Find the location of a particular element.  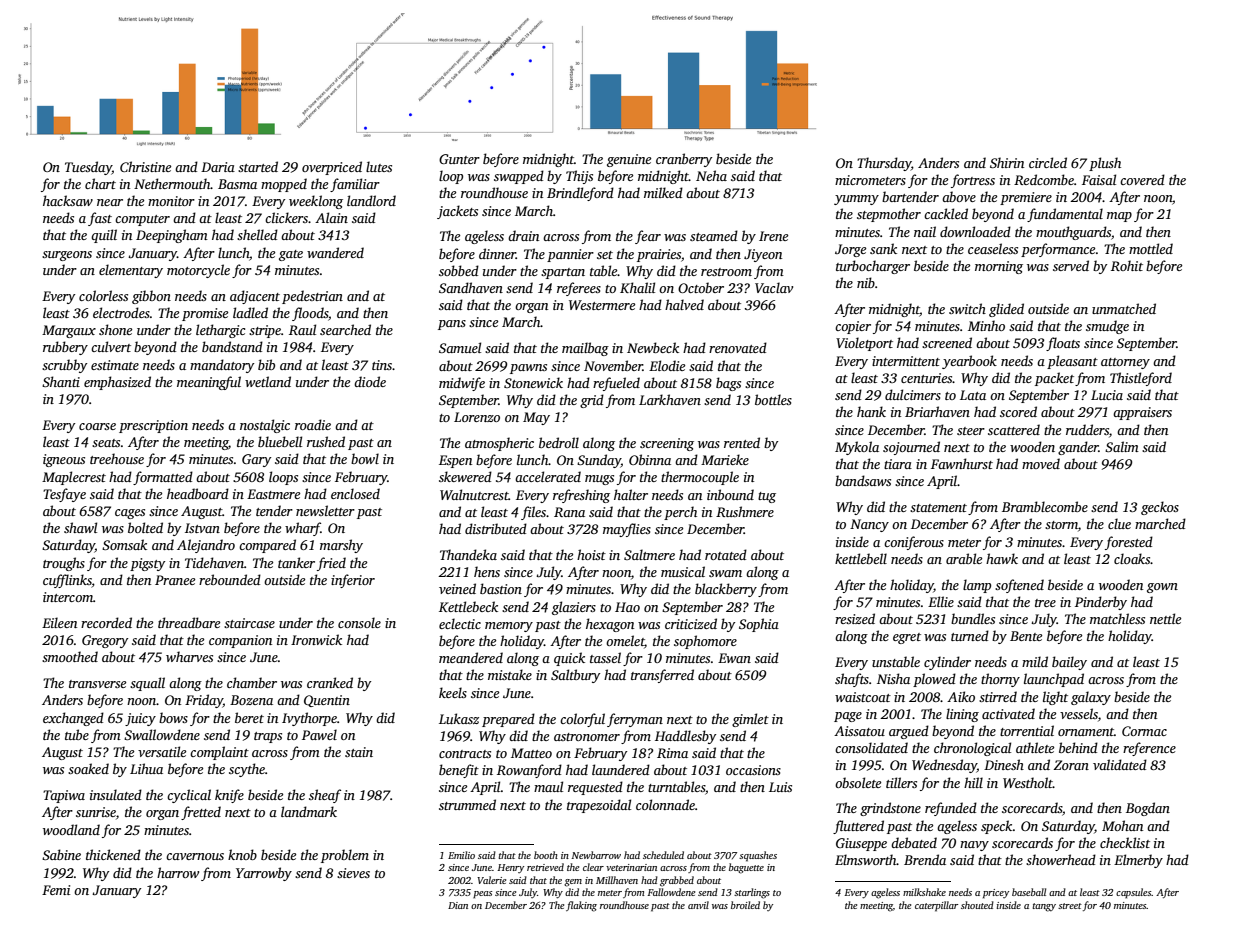

Basma is located at coordinates (237, 184).
